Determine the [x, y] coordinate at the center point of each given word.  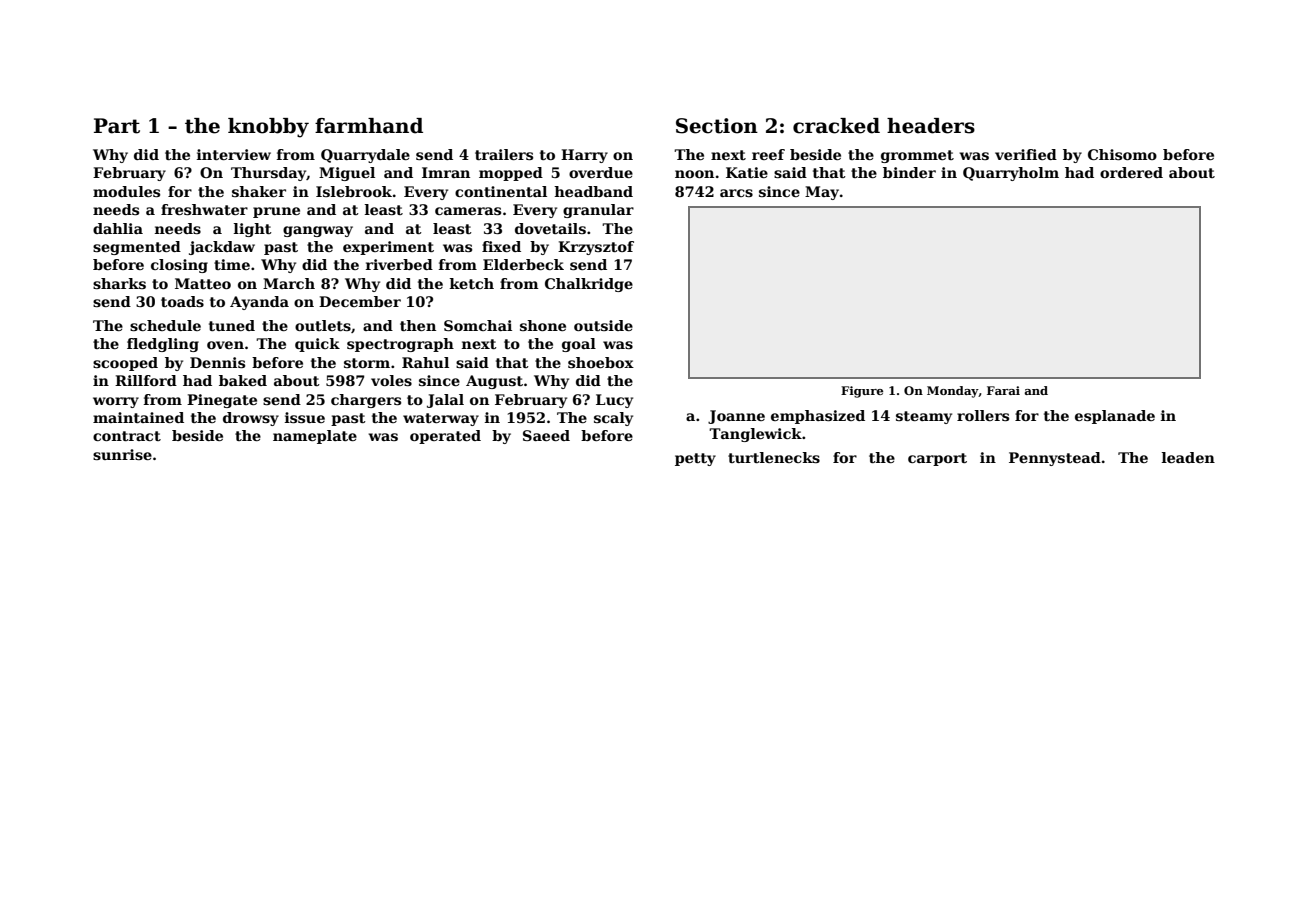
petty [695, 459]
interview [234, 154]
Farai [1003, 390]
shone [543, 325]
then [418, 325]
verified [1026, 154]
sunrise [122, 454]
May [822, 193]
